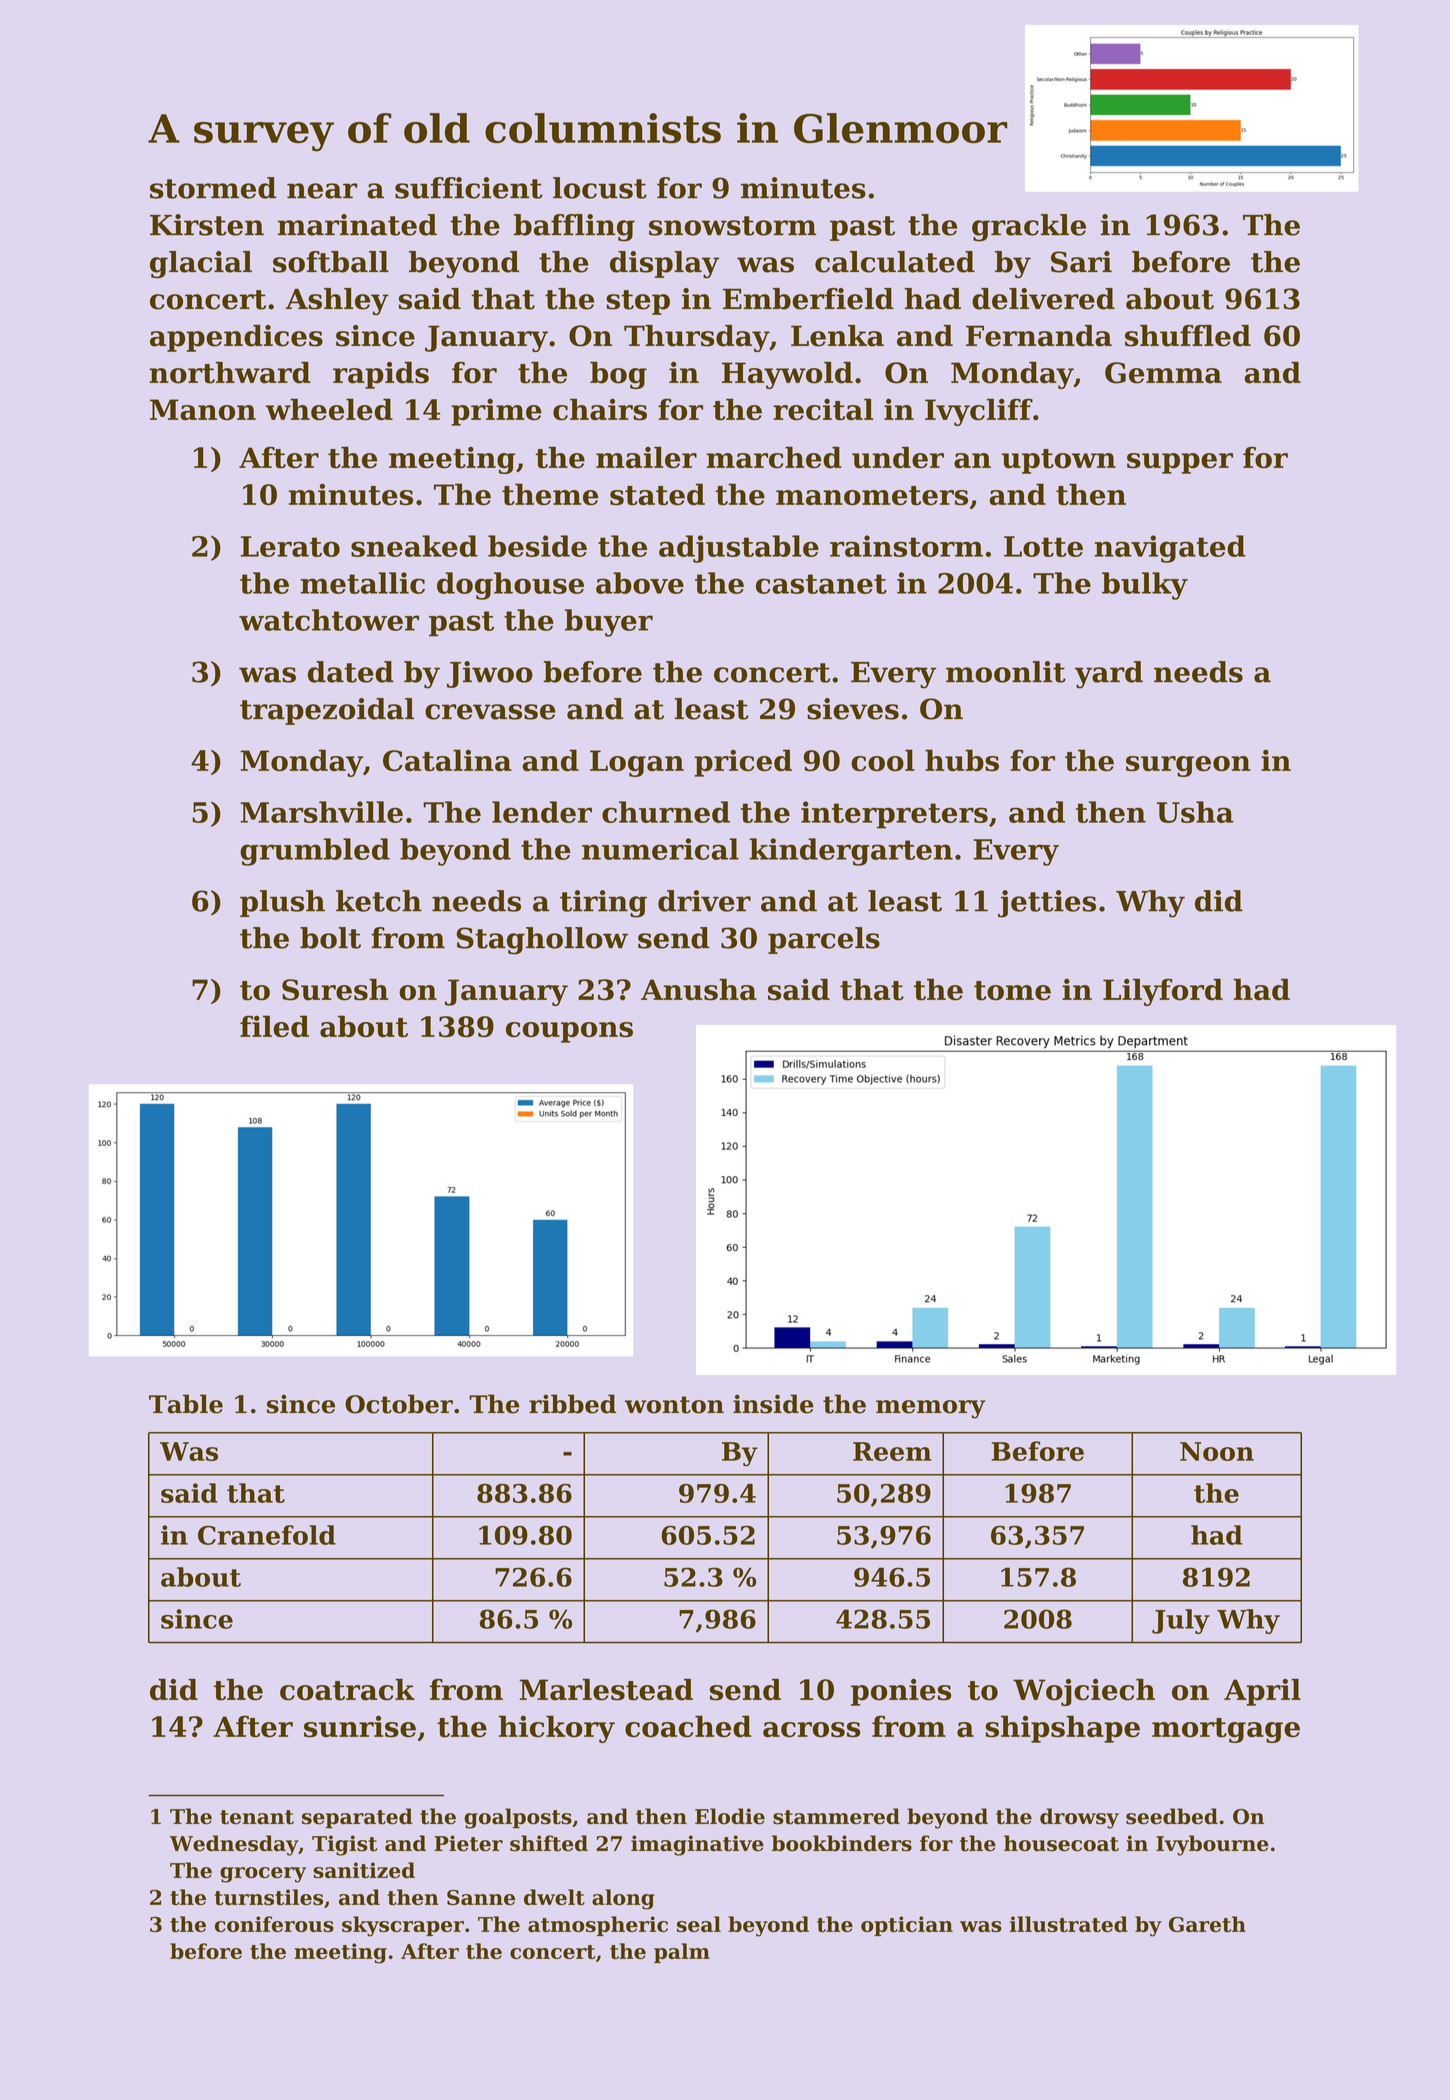 This document has width=1450, height=2100. I want to click on filed, so click(274, 1026).
